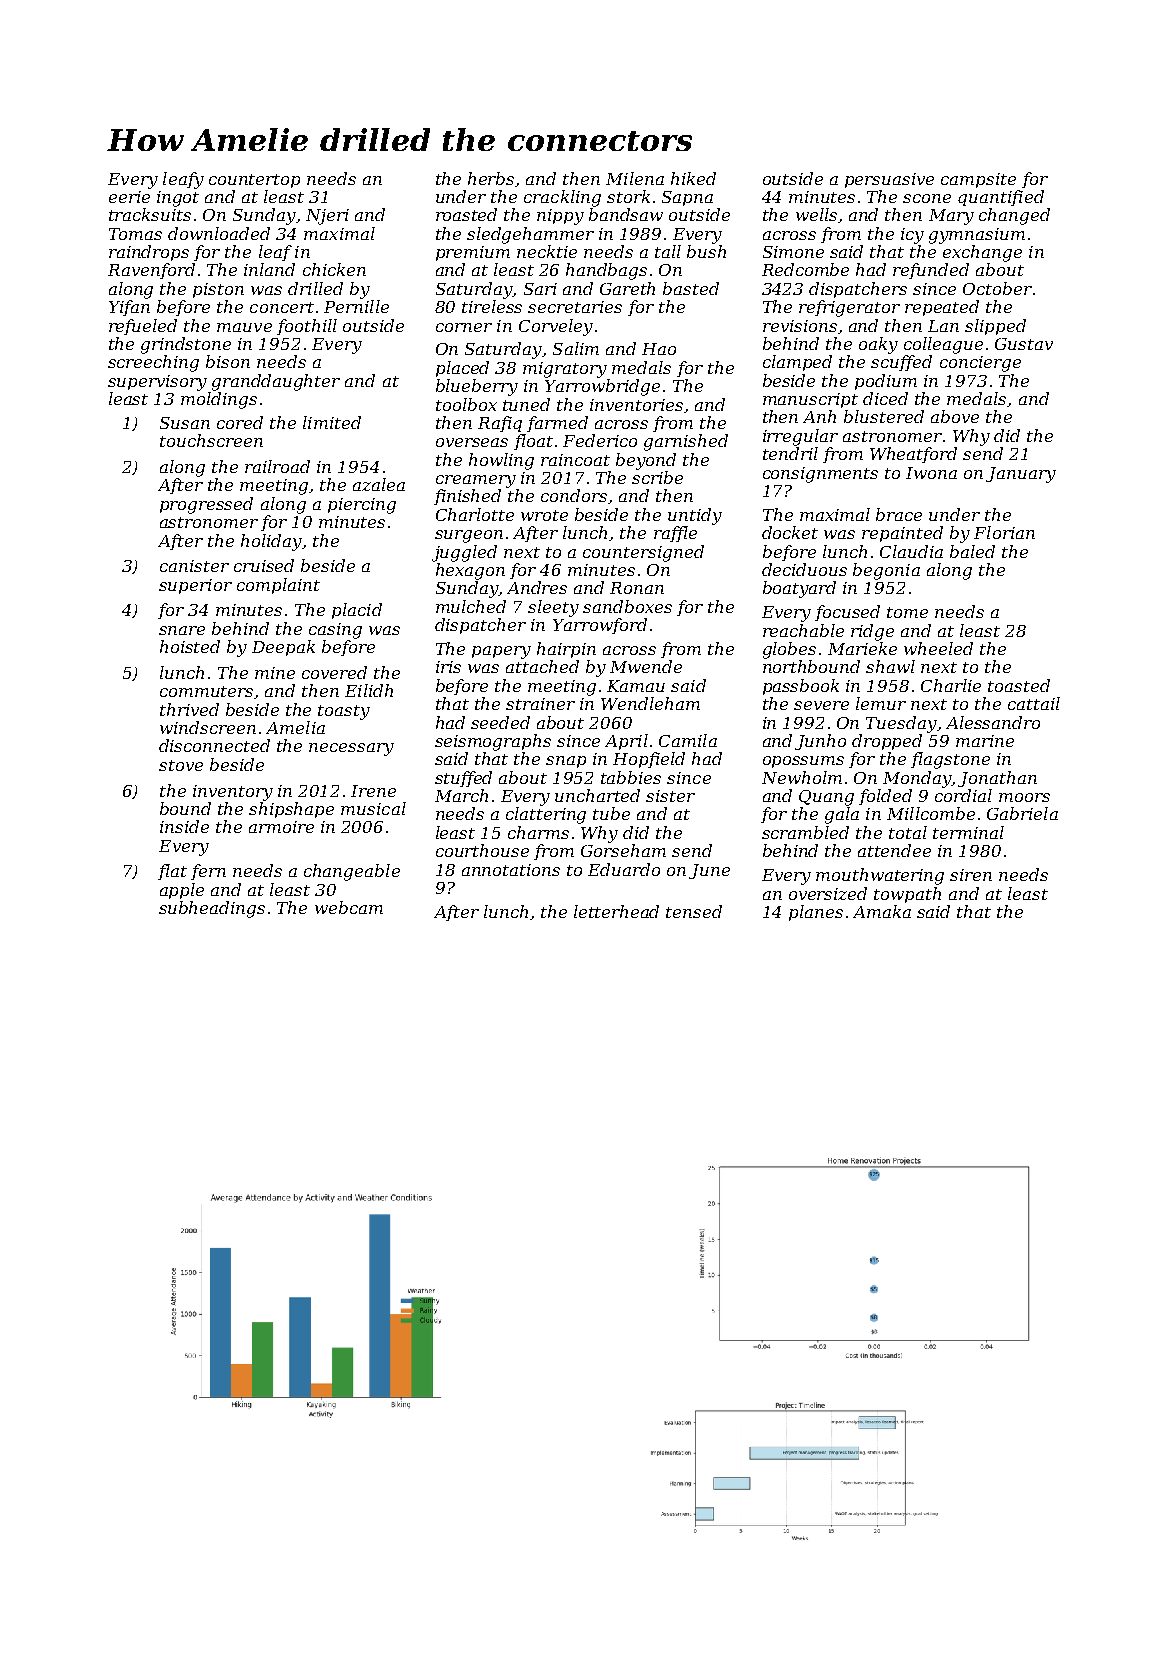 This document has width=1170, height=1655. Describe the element at coordinates (463, 779) in the document. I see `stuffed` at that location.
